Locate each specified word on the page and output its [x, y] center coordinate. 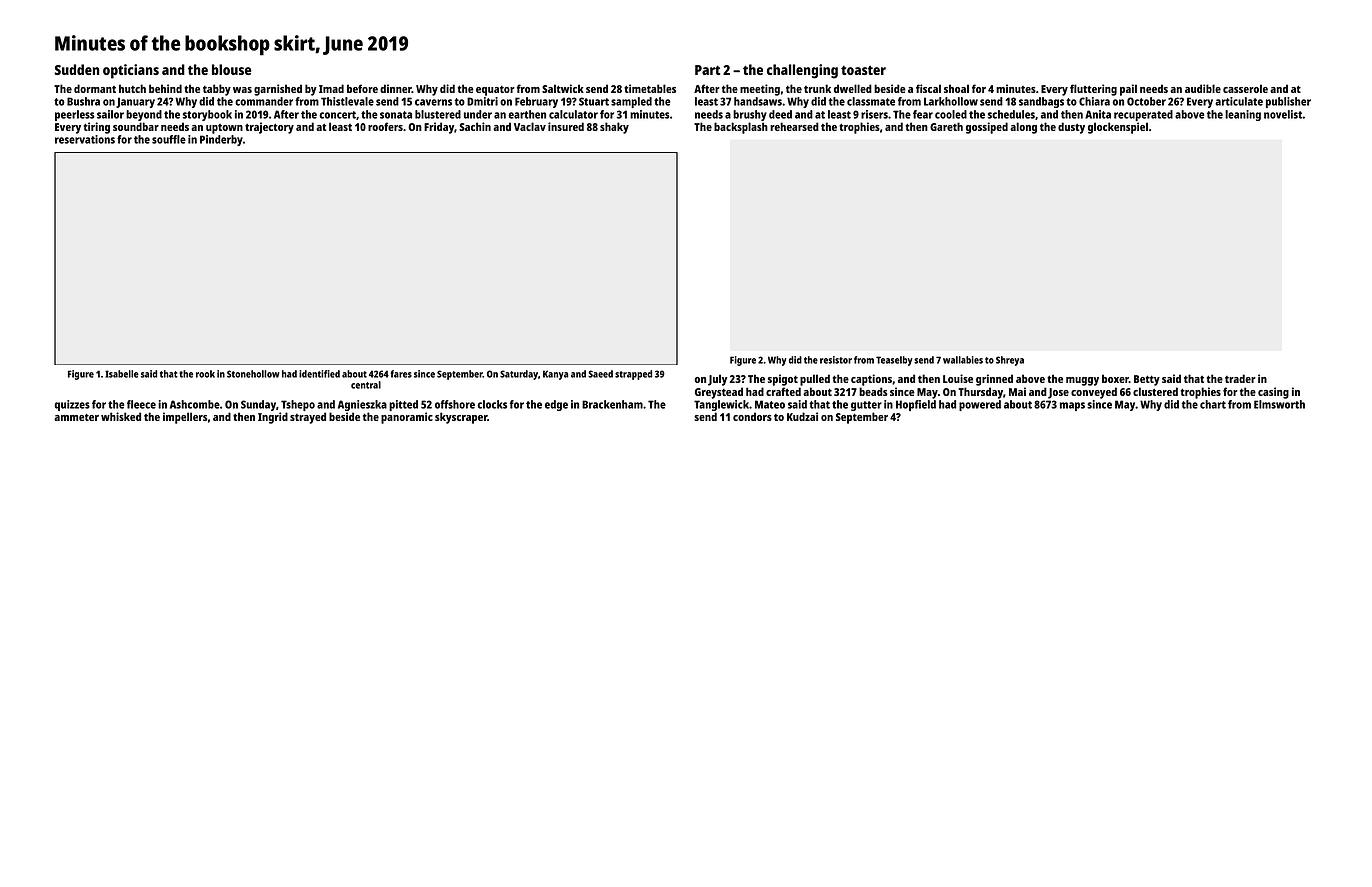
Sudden [77, 69]
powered [980, 405]
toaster [863, 70]
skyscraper [461, 418]
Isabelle [122, 374]
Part [707, 70]
